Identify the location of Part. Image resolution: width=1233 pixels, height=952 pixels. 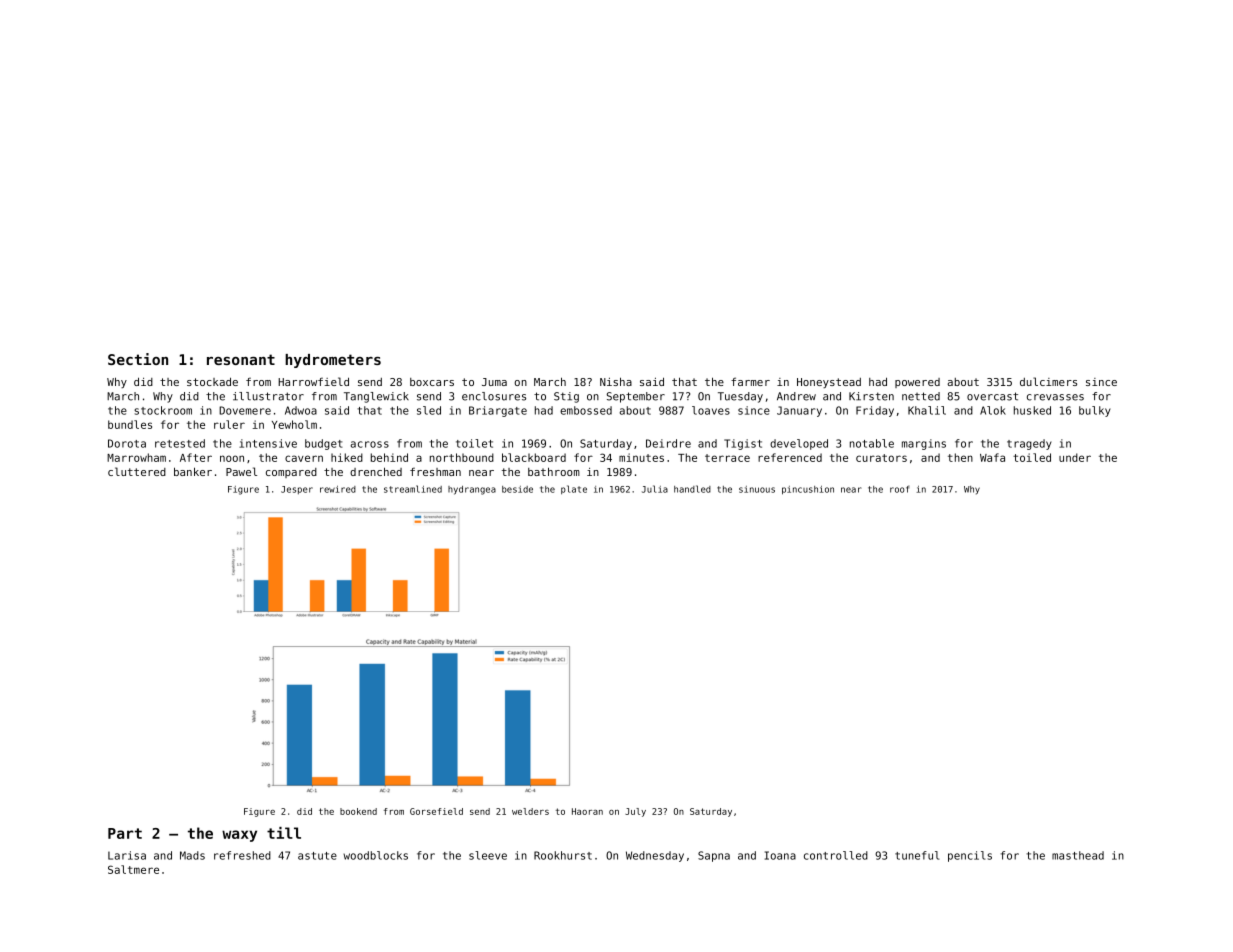
(125, 833).
